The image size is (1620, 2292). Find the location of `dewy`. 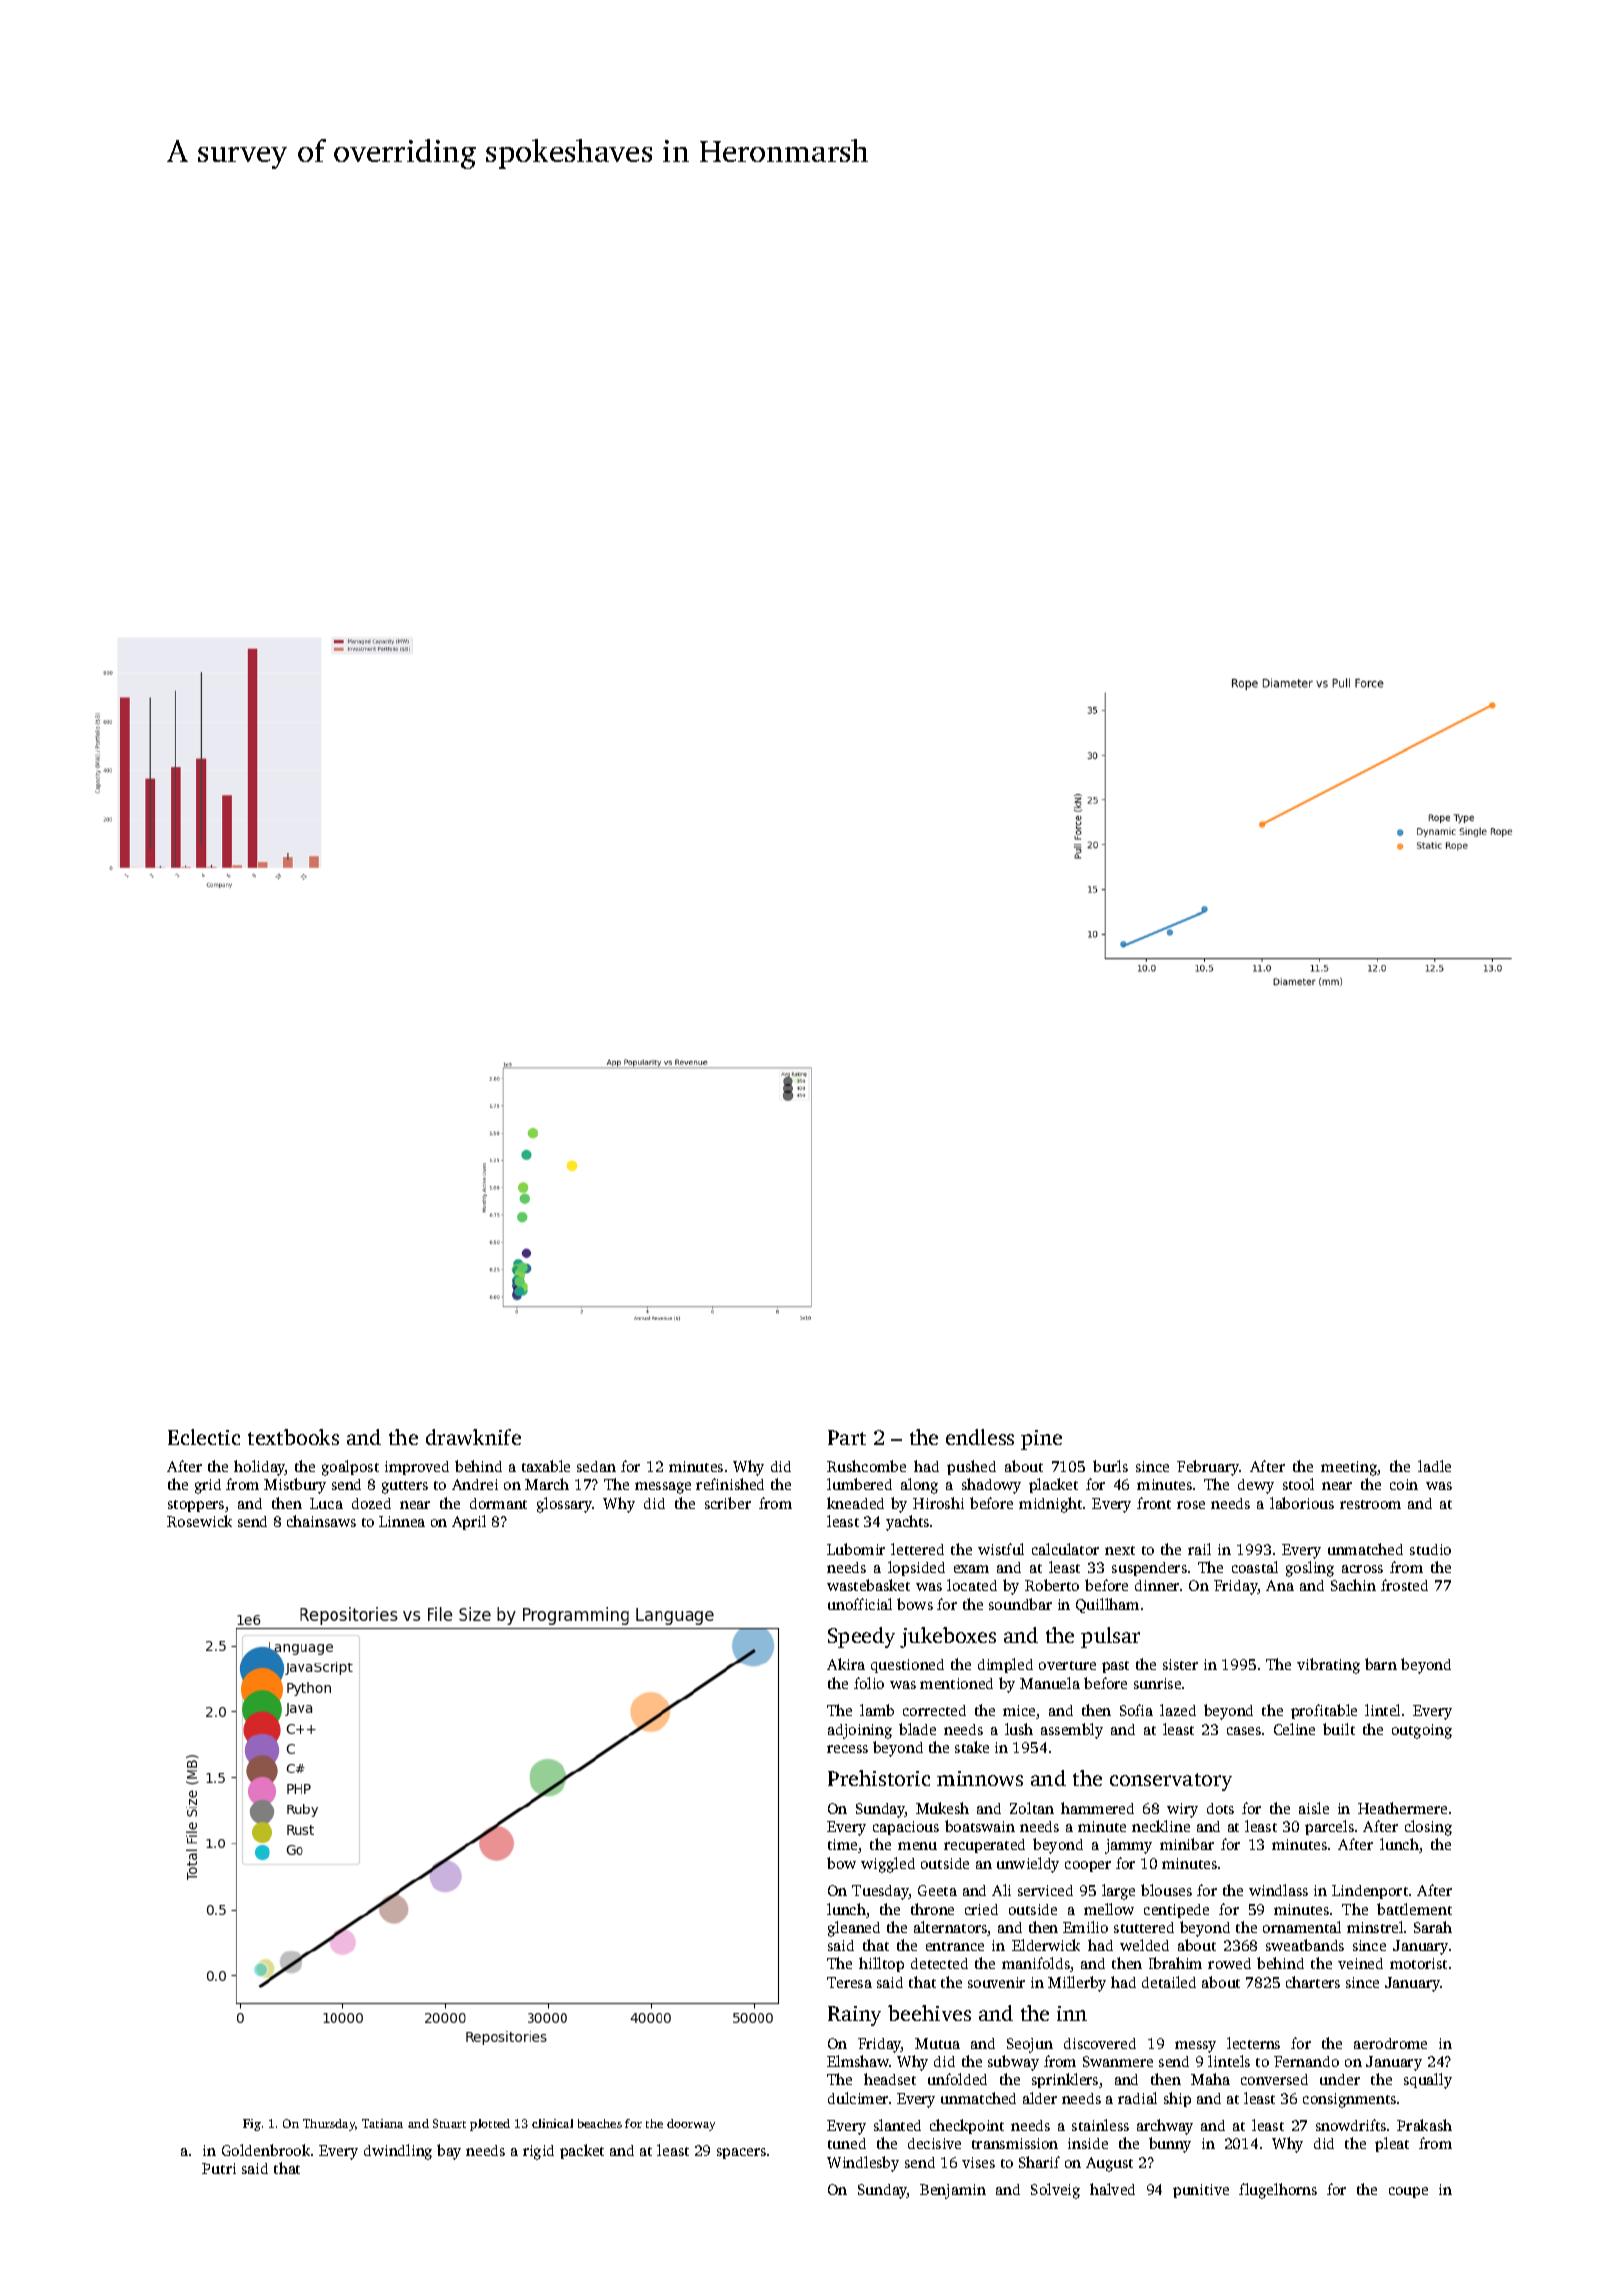

dewy is located at coordinates (1256, 1486).
